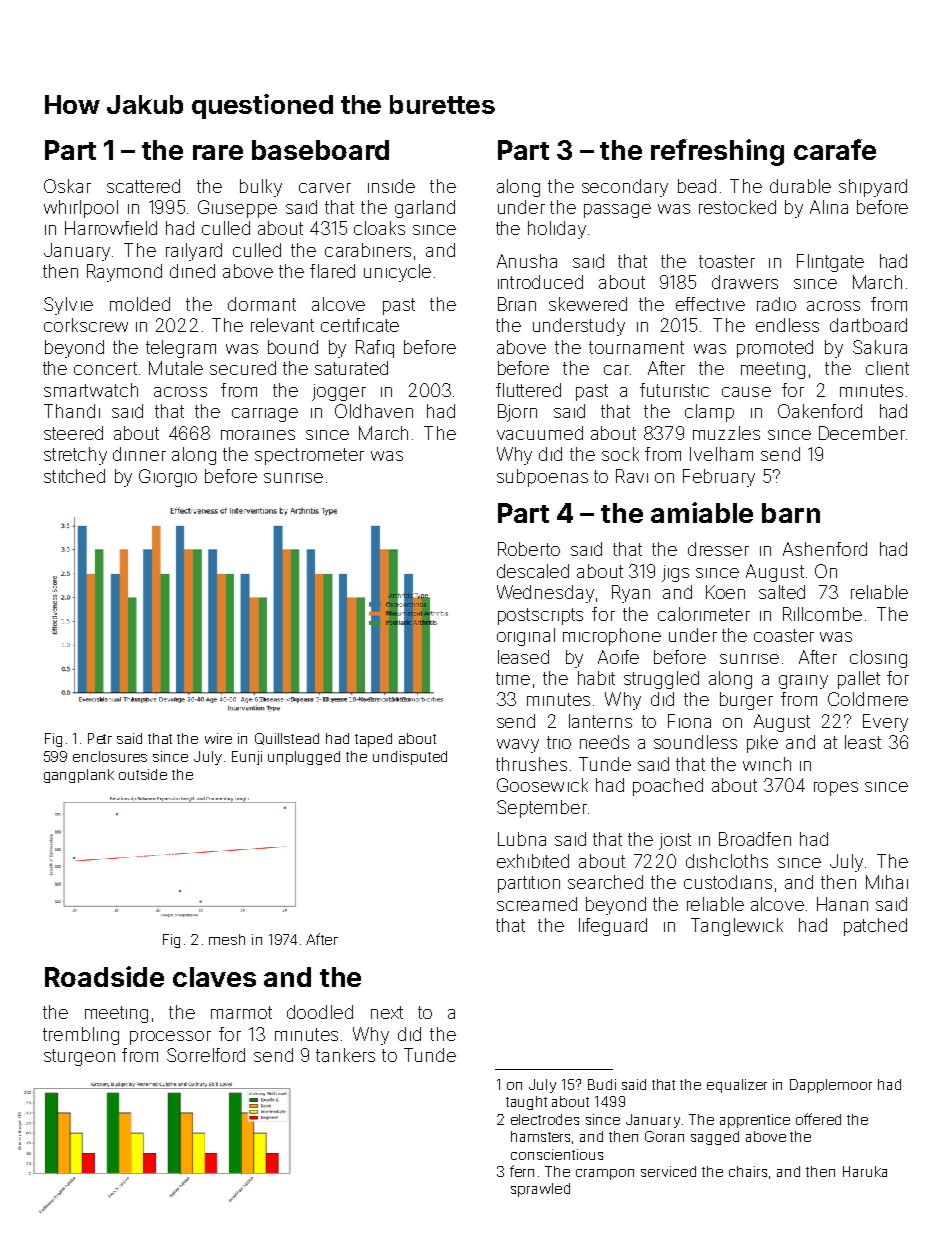 The width and height of the screenshot is (952, 1233). What do you see at coordinates (540, 1190) in the screenshot?
I see `sprawled` at bounding box center [540, 1190].
